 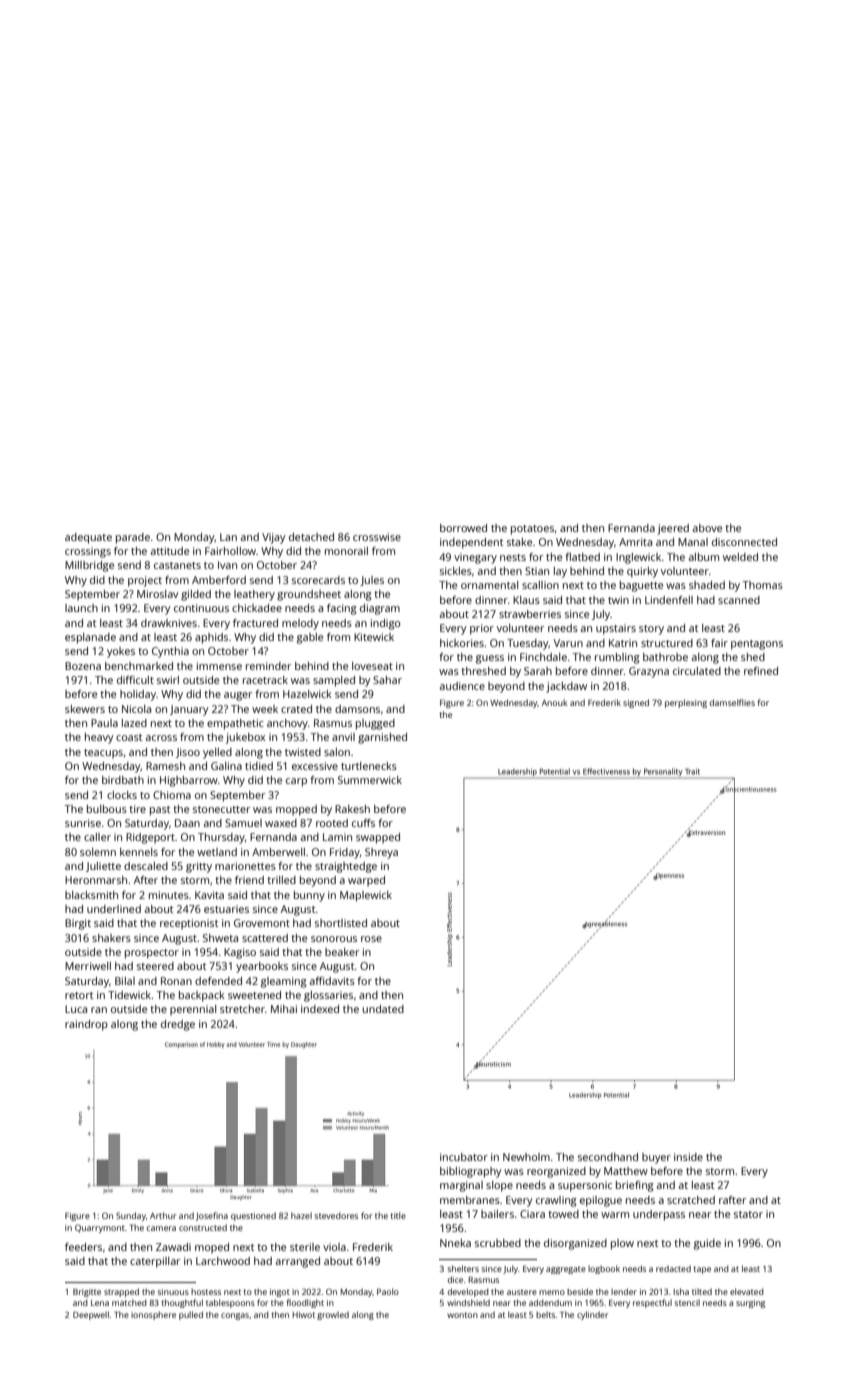 What do you see at coordinates (155, 1262) in the page?
I see `caterpillar` at bounding box center [155, 1262].
